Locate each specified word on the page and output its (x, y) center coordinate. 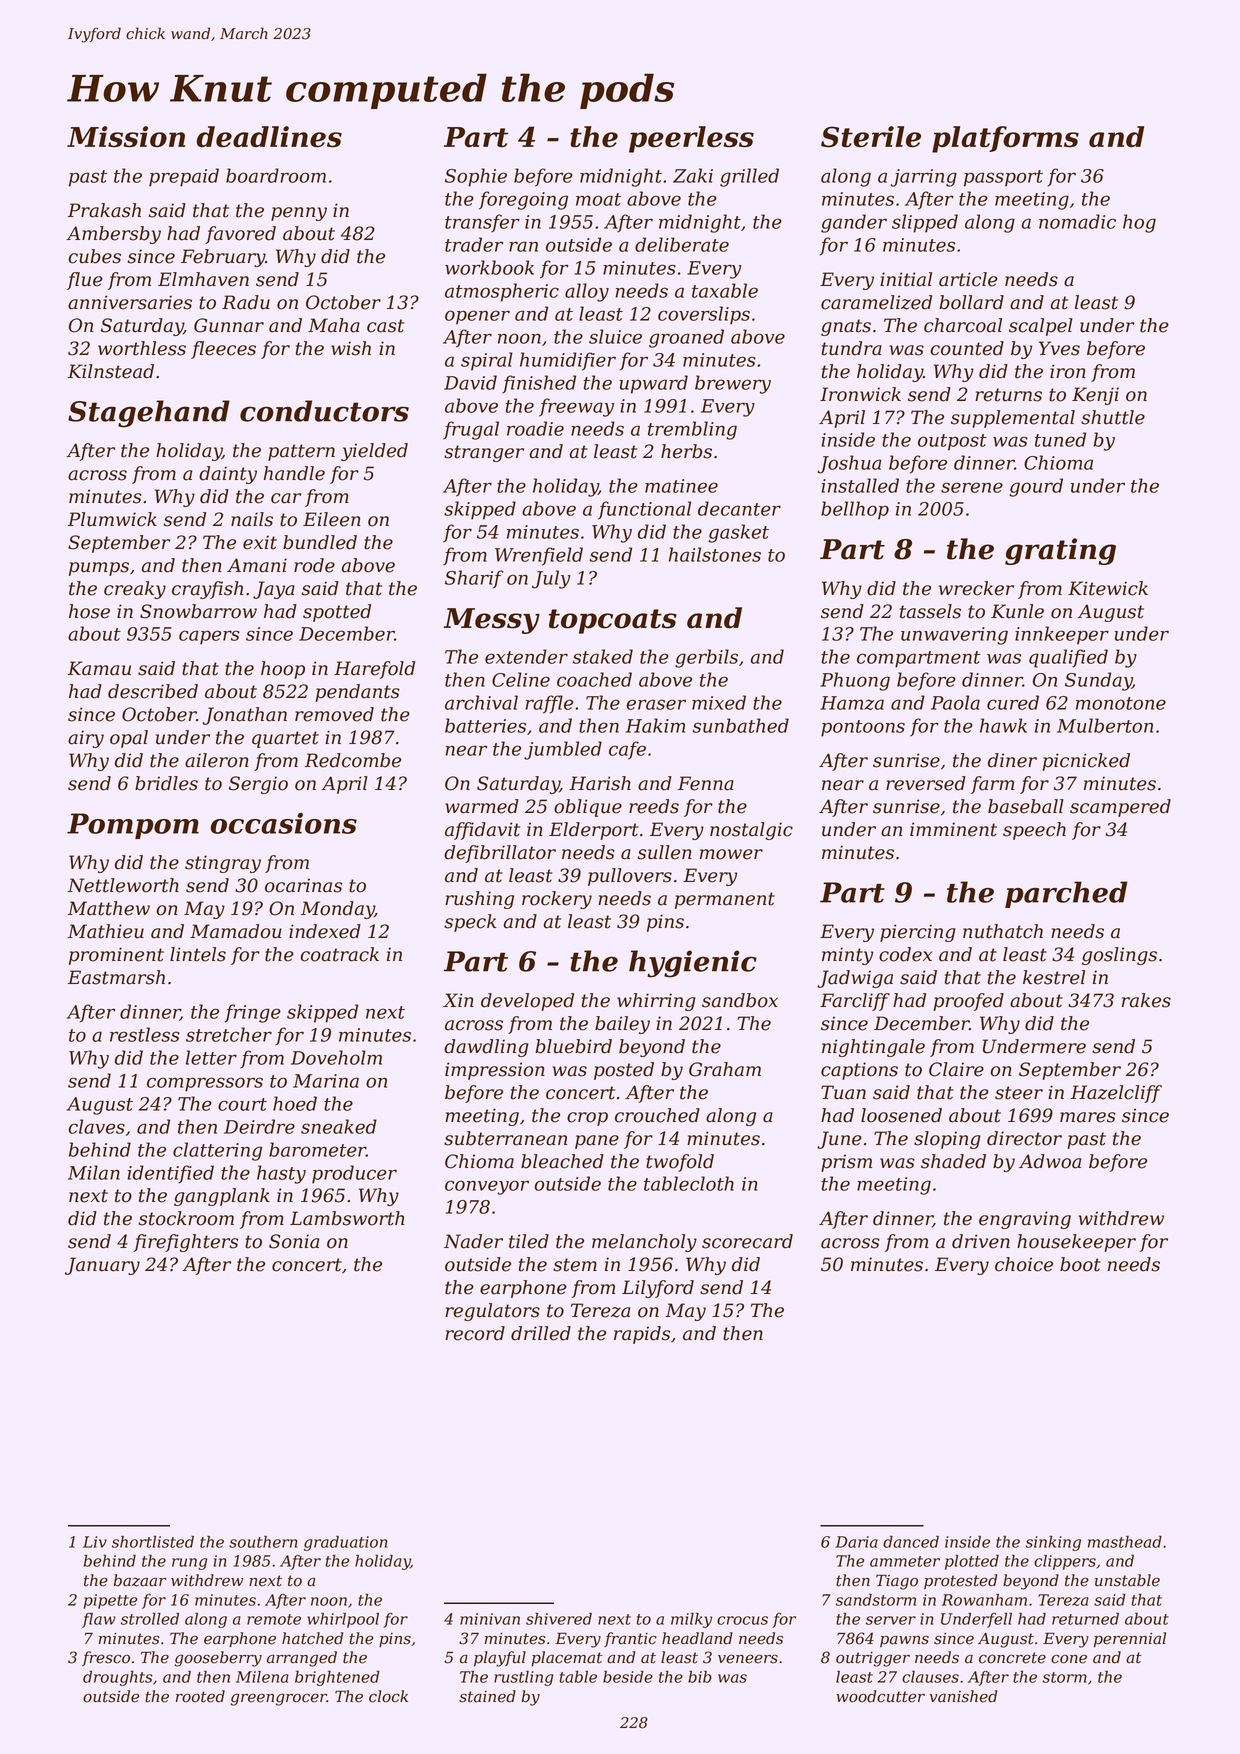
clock (388, 1696)
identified (170, 1174)
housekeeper (1076, 1243)
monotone (1121, 703)
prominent (116, 956)
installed (860, 485)
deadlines (269, 137)
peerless (691, 139)
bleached (562, 1161)
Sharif (474, 579)
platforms (1005, 139)
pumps (99, 569)
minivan (490, 1619)
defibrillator (500, 854)
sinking (1053, 1543)
